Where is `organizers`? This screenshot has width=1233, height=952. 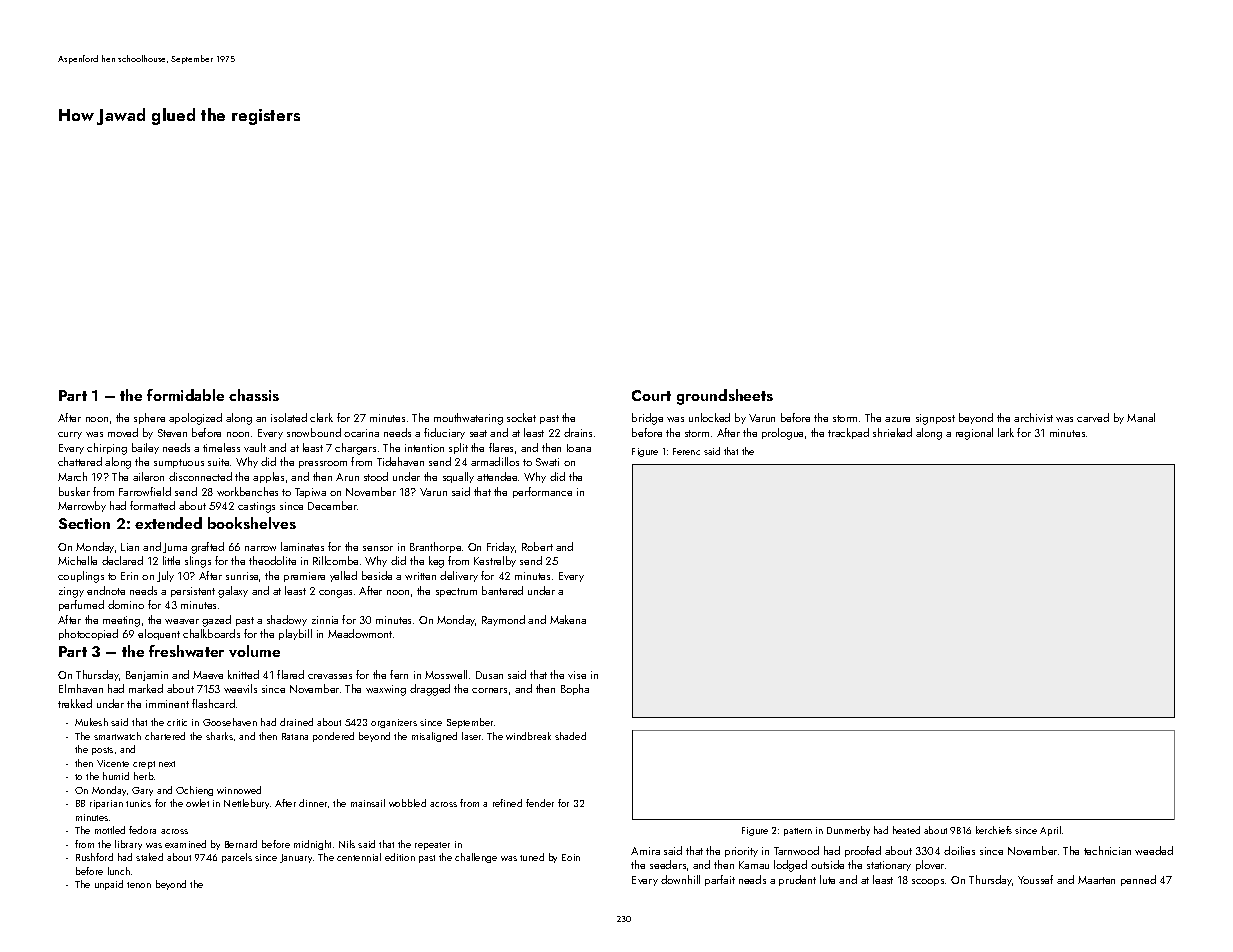 organizers is located at coordinates (394, 723).
